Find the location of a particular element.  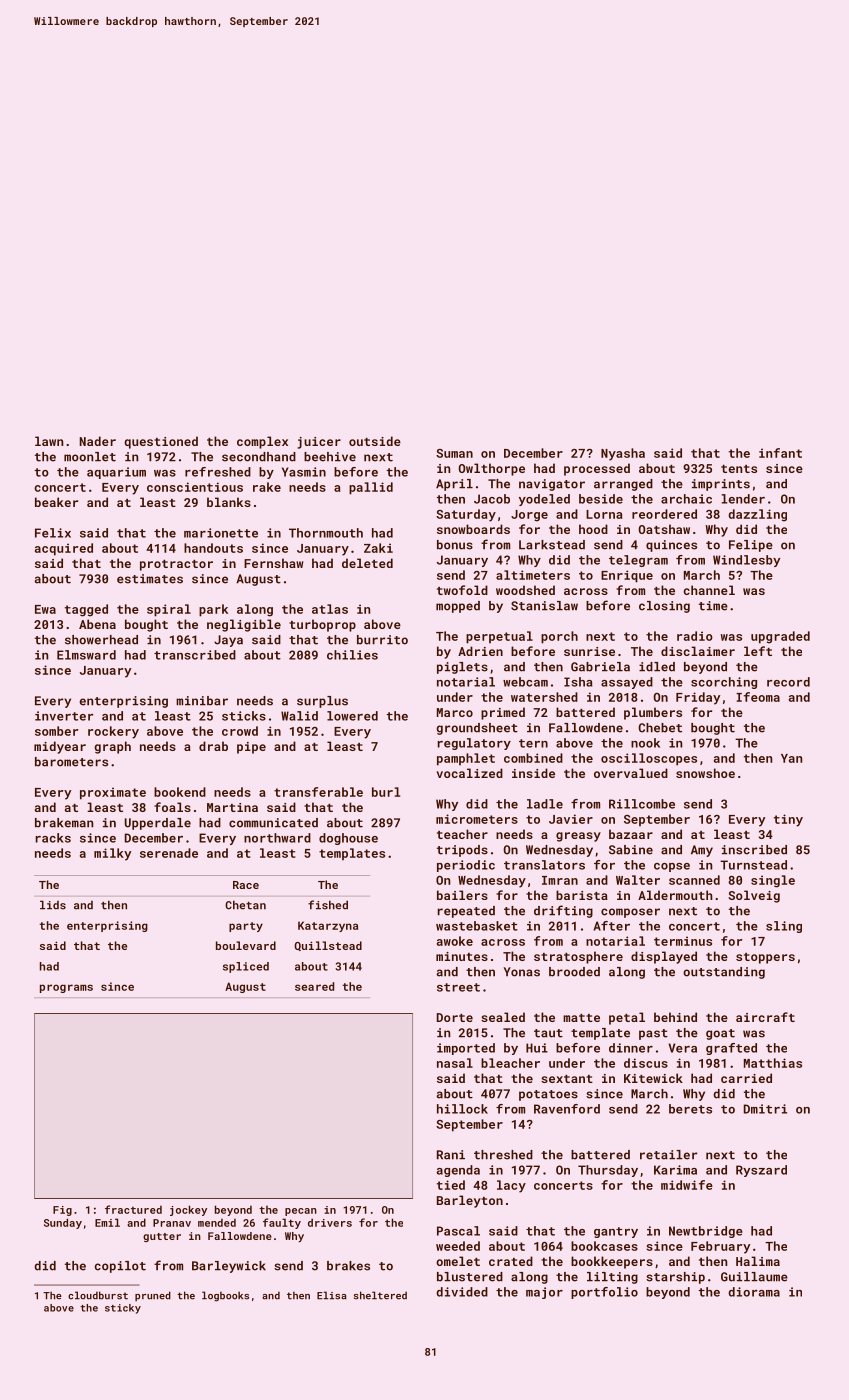

beehive is located at coordinates (330, 457).
